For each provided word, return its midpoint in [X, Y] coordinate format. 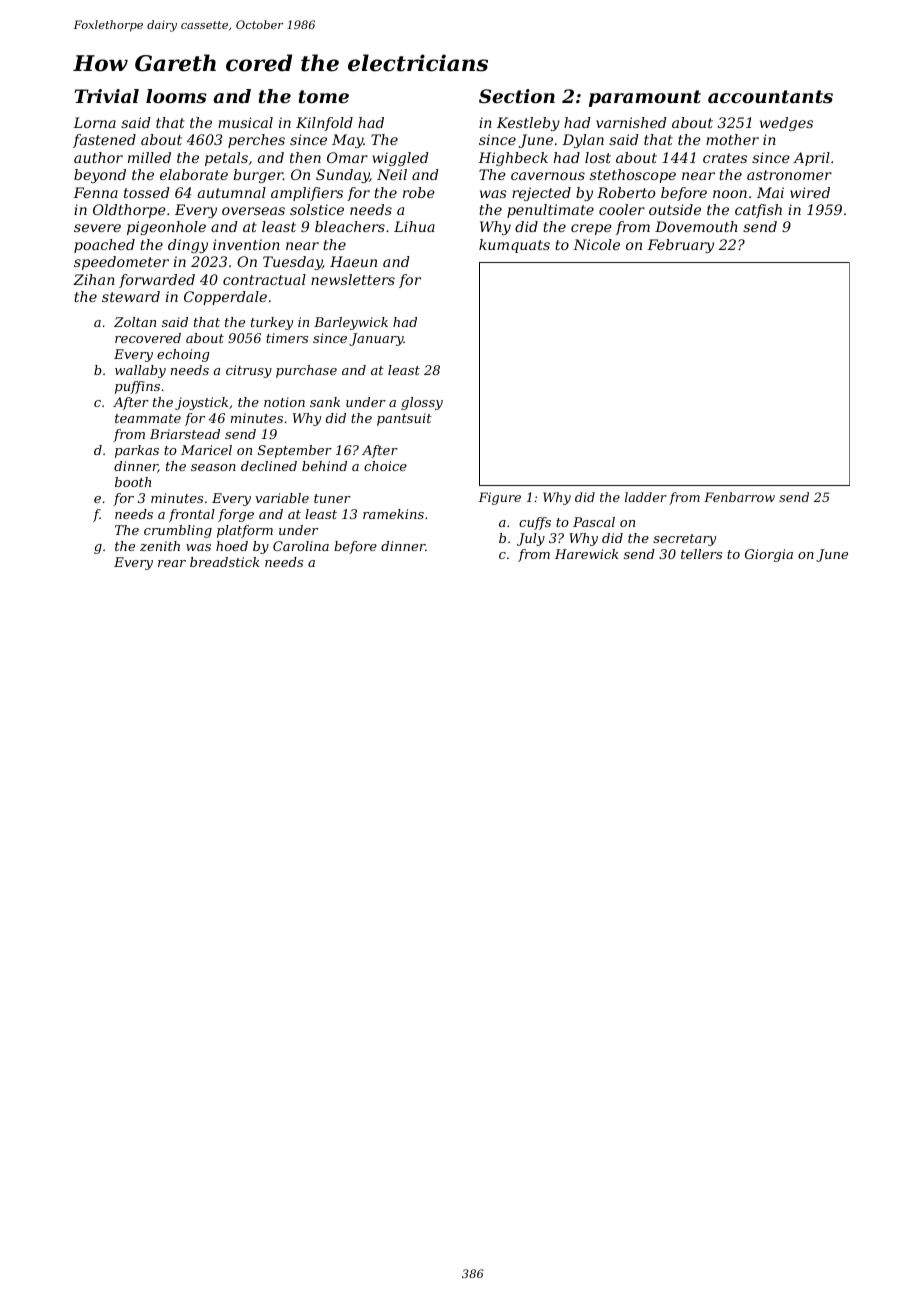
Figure [499, 498]
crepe [591, 229]
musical [245, 122]
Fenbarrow [739, 497]
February [680, 246]
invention [246, 244]
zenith [160, 546]
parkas [137, 451]
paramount [645, 98]
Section [517, 96]
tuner [332, 498]
